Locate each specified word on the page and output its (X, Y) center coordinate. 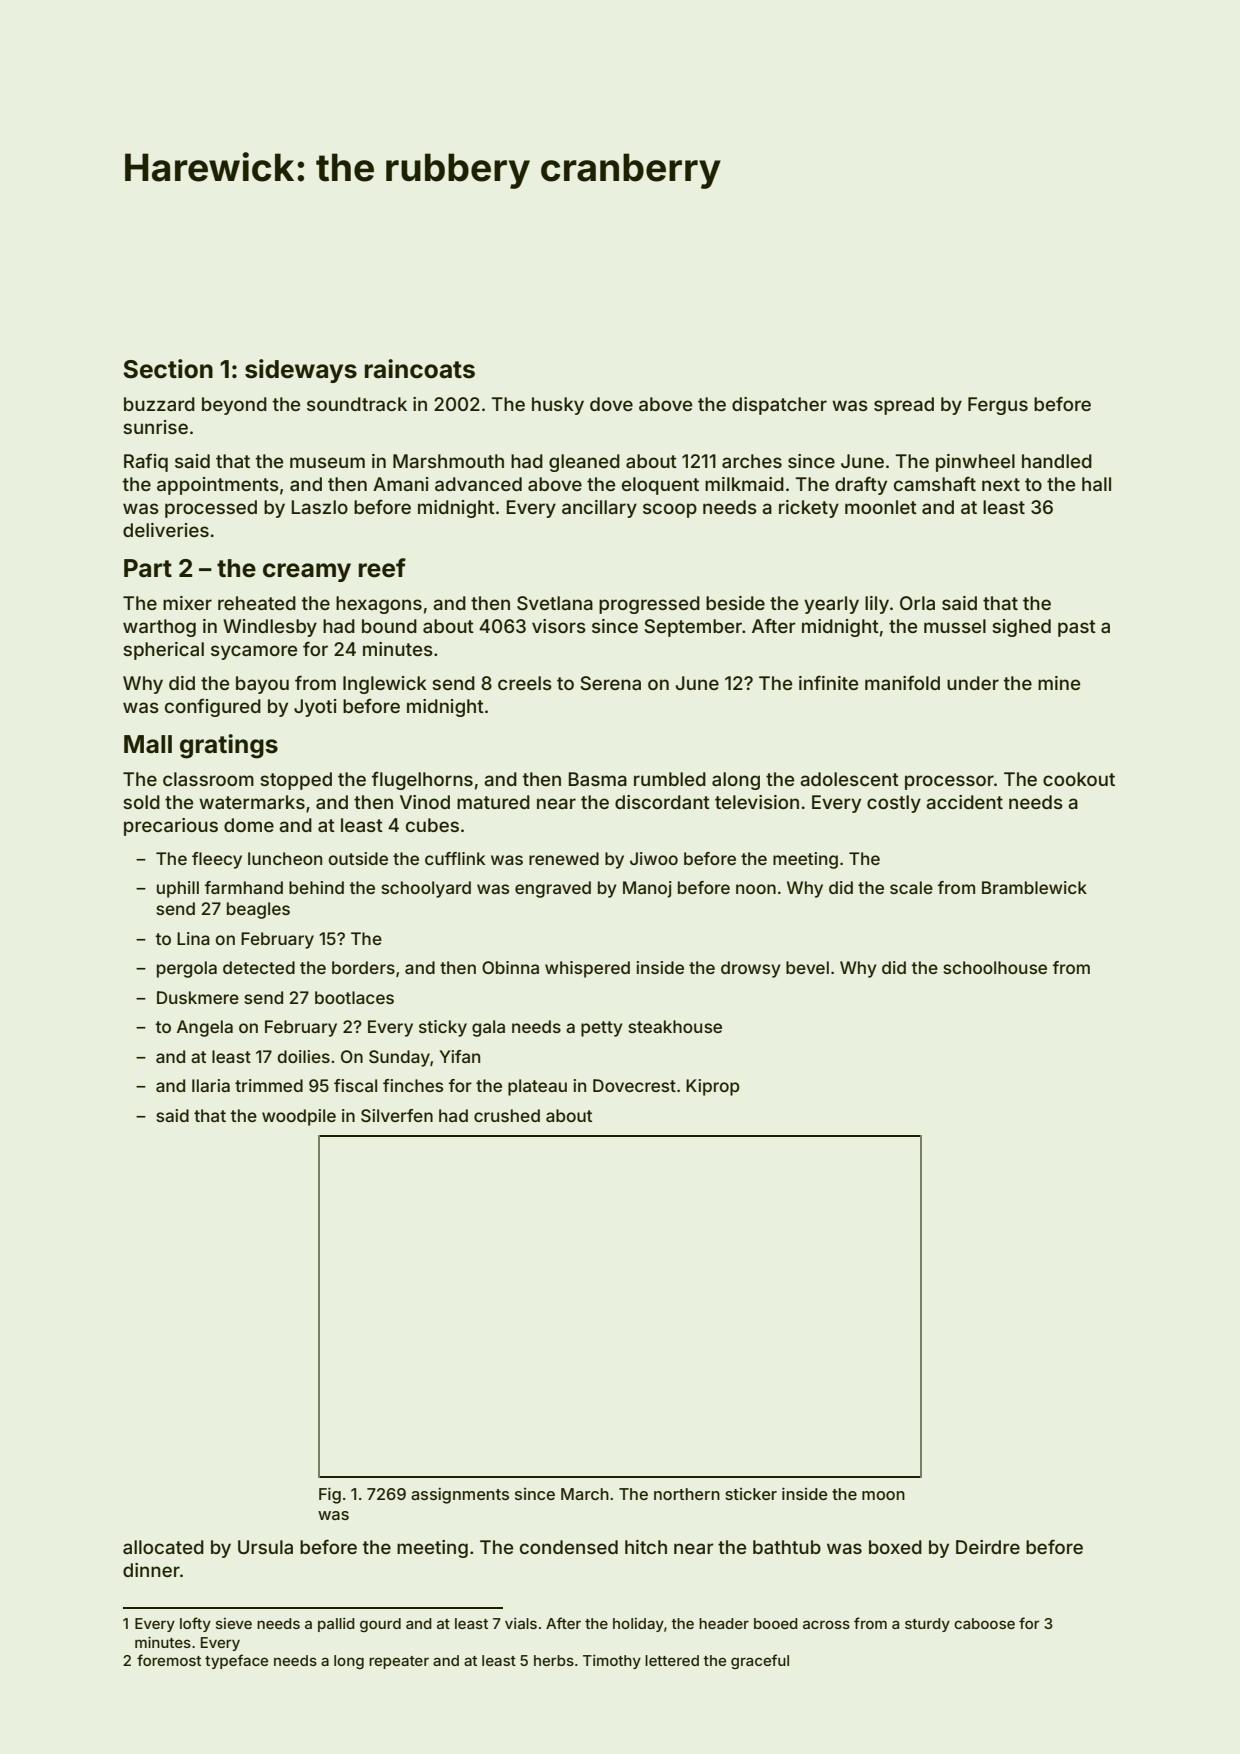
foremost (169, 1660)
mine (1059, 683)
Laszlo (320, 507)
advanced (478, 484)
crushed (507, 1115)
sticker (751, 1494)
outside (358, 858)
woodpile (299, 1117)
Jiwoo (654, 858)
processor (949, 782)
